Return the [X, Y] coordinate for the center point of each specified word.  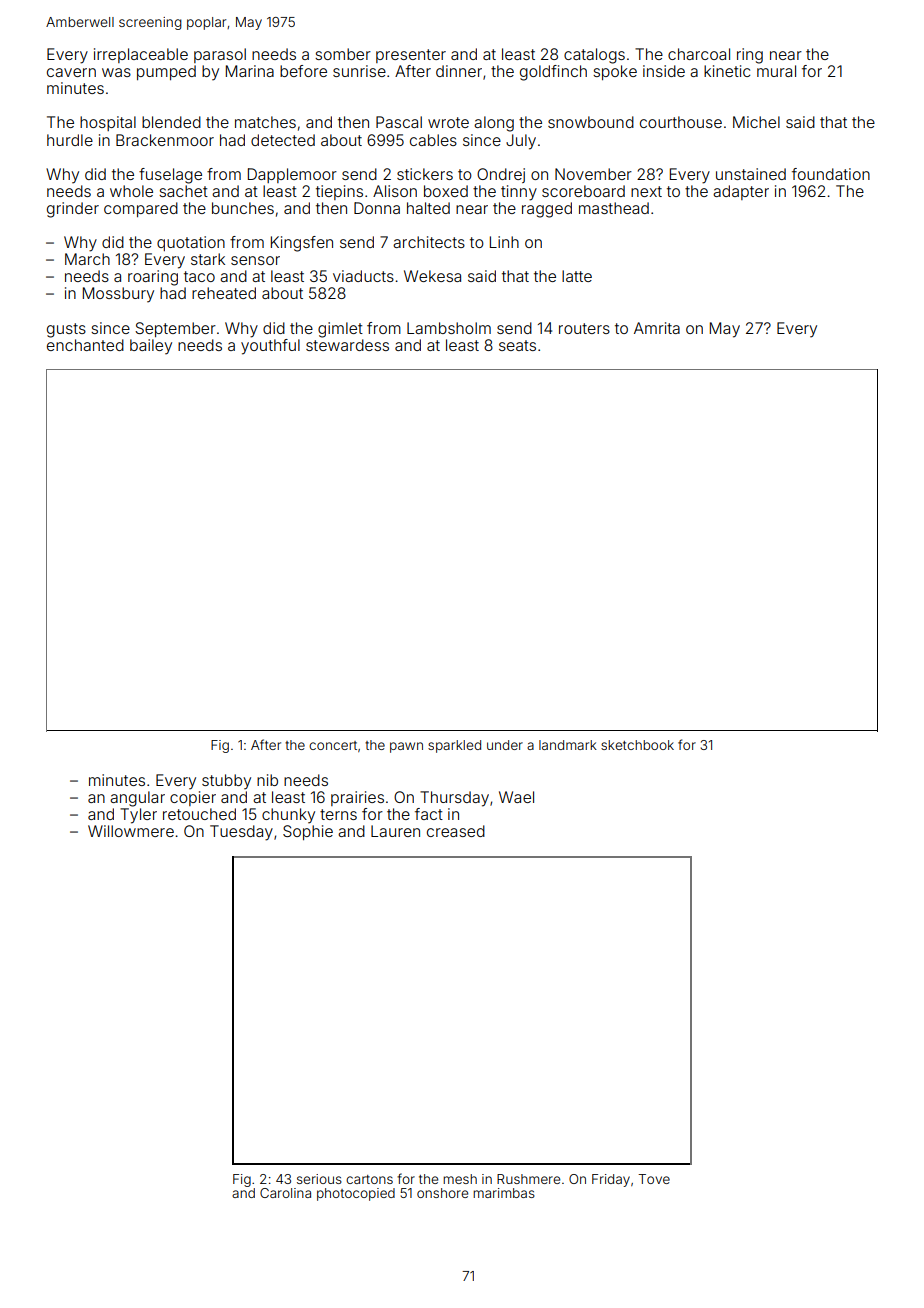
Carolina [285, 1193]
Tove [654, 1179]
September [175, 329]
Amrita [657, 328]
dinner [459, 71]
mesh [460, 1179]
